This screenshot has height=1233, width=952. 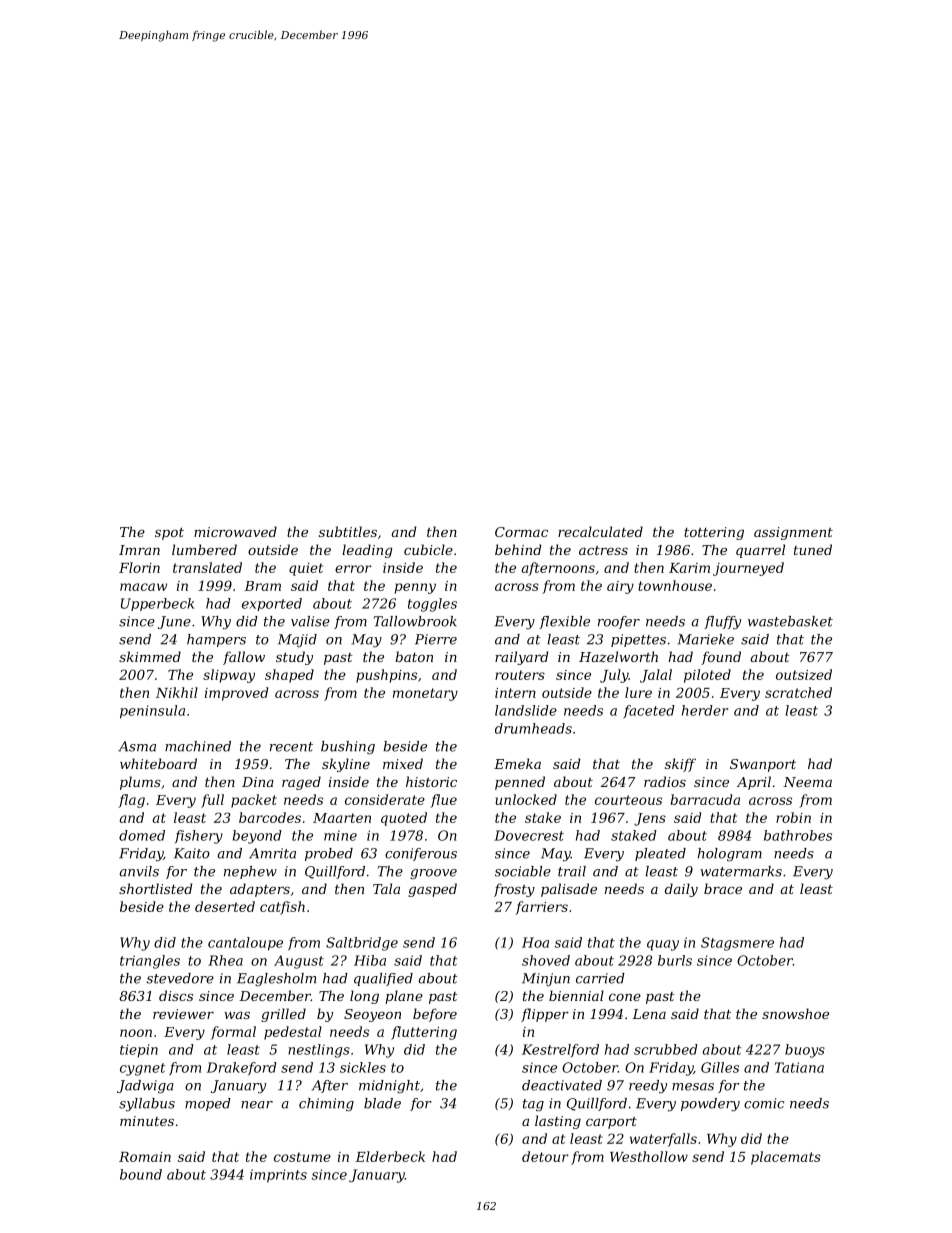 I want to click on assignment, so click(x=793, y=533).
